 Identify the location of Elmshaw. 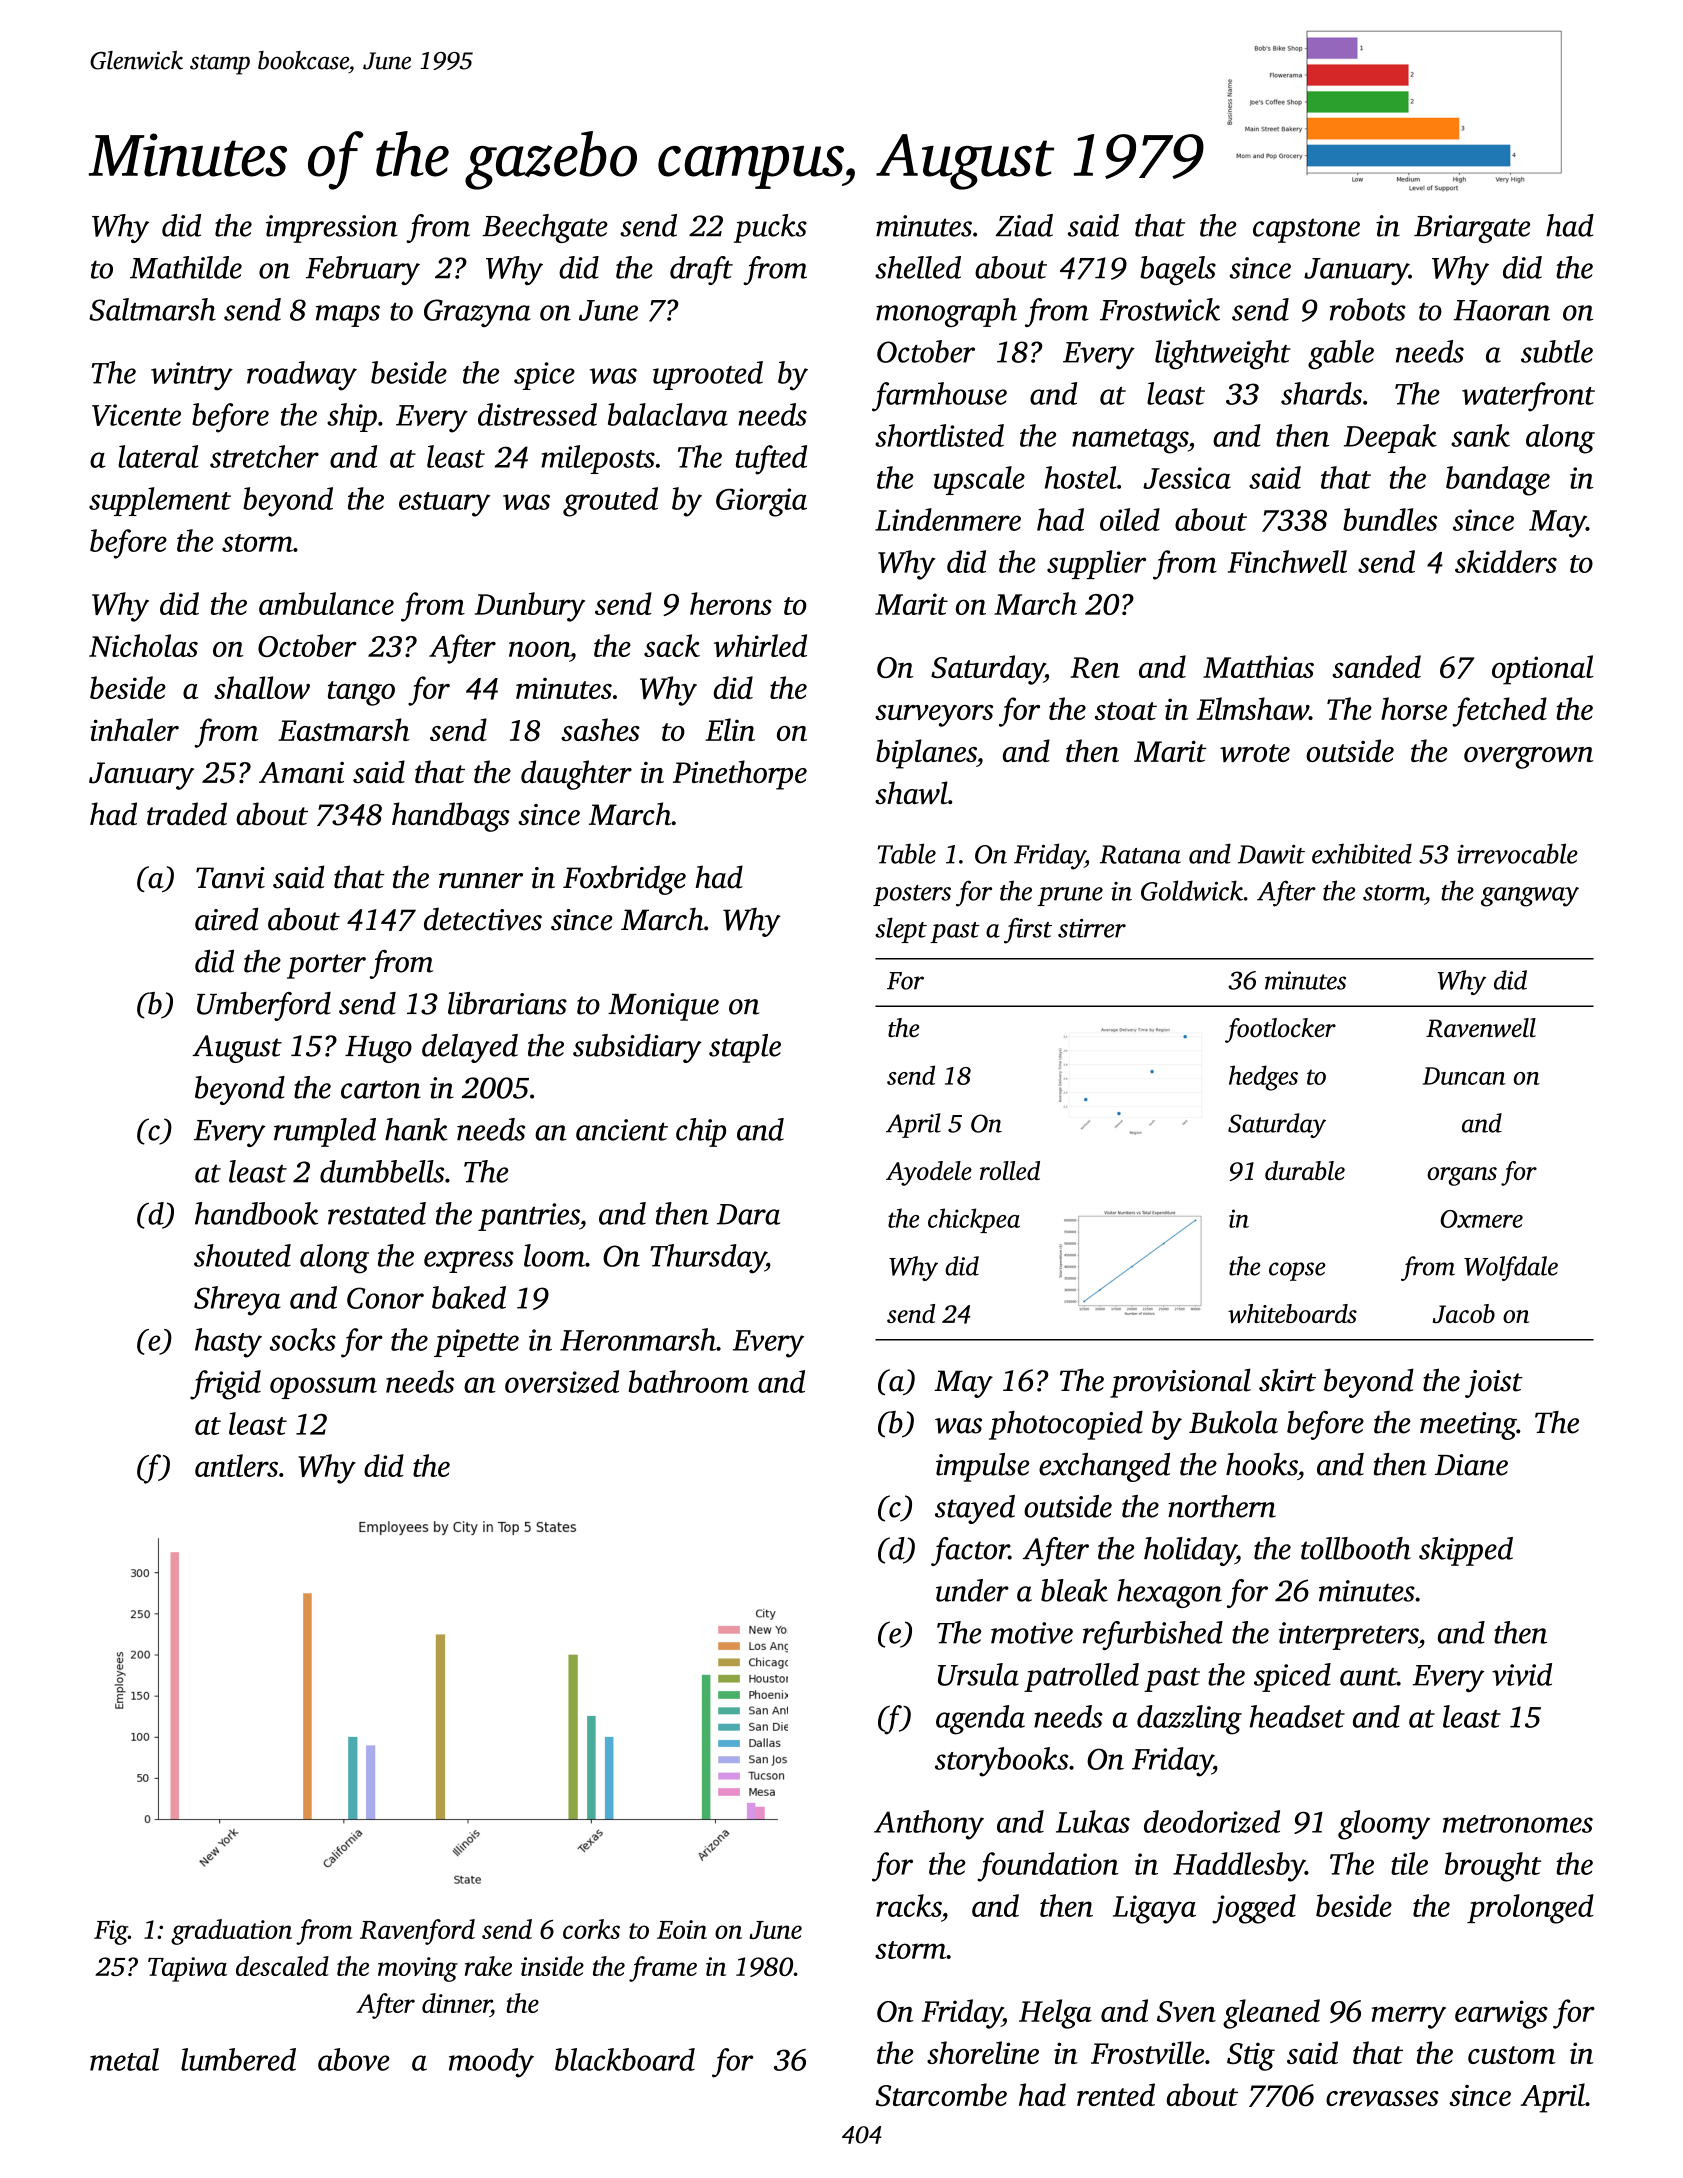
(1253, 708).
